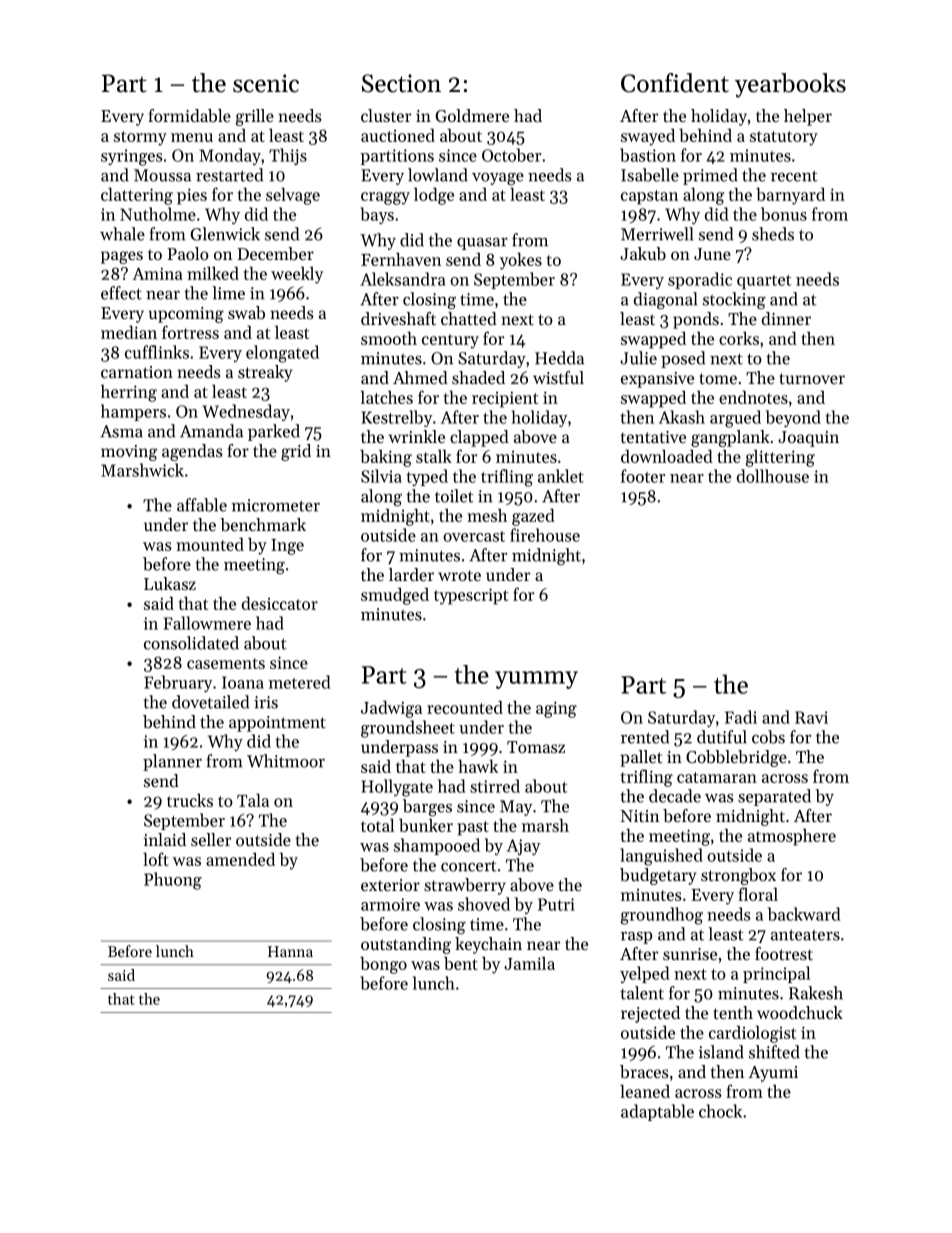 This screenshot has height=1233, width=952. What do you see at coordinates (276, 505) in the screenshot?
I see `micrometer` at bounding box center [276, 505].
